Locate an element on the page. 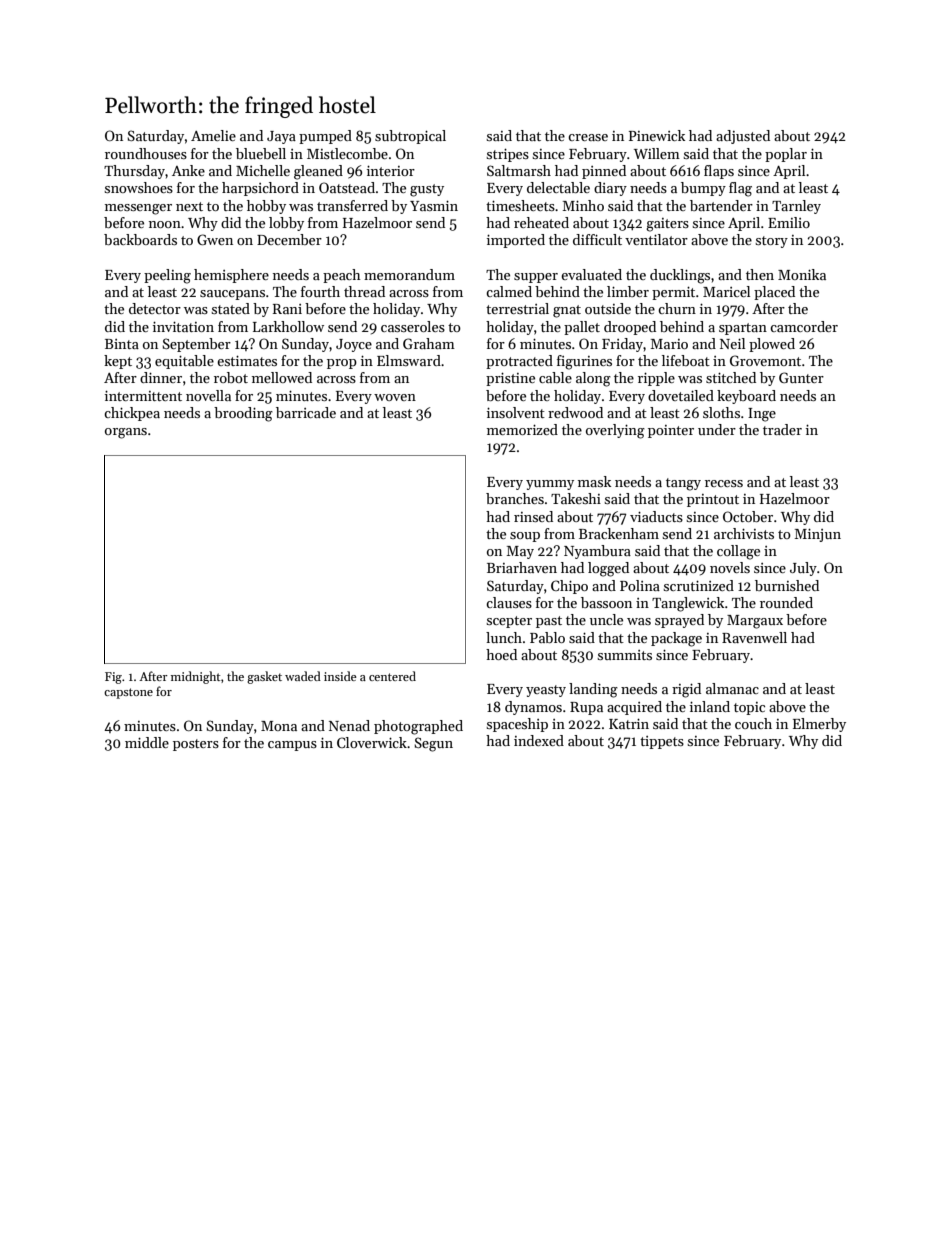 The height and width of the page is (1233, 952). woven is located at coordinates (395, 397).
